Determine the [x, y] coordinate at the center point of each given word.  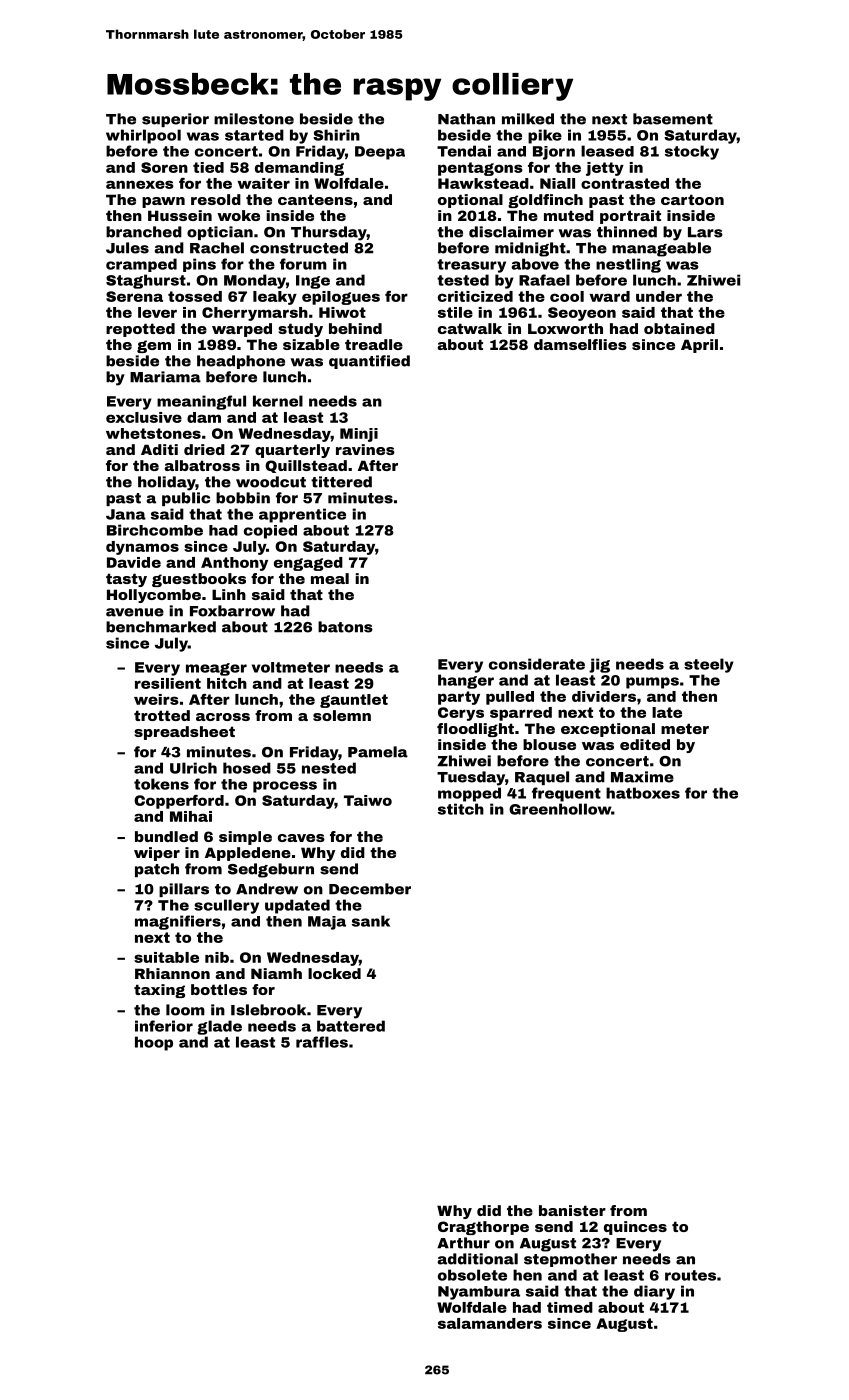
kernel [278, 401]
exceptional [608, 730]
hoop [154, 1043]
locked [334, 973]
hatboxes [643, 793]
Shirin [336, 135]
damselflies [580, 344]
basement [673, 119]
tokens [161, 784]
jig [599, 665]
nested [329, 768]
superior [175, 120]
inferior [164, 1026]
